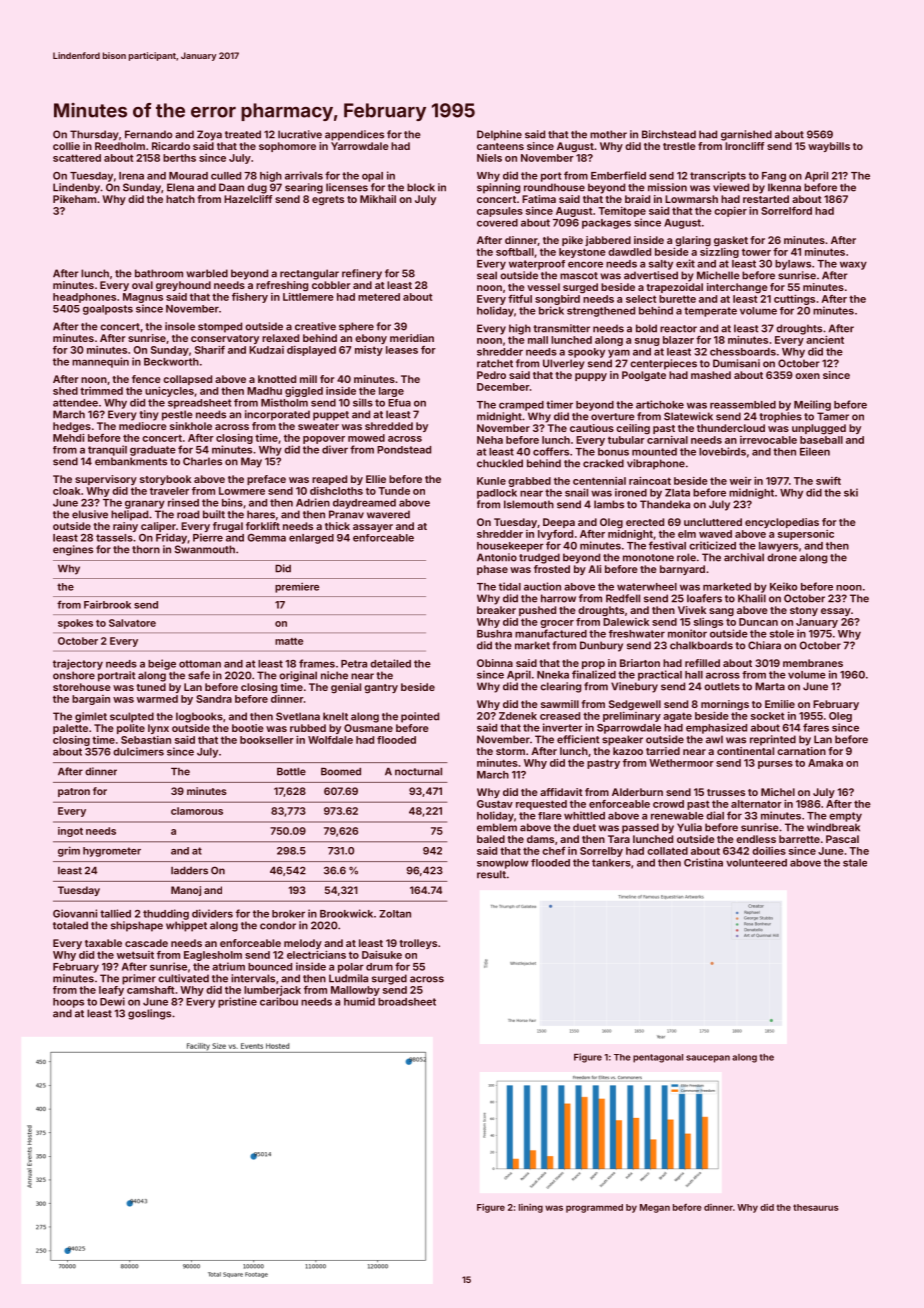 The width and height of the page is (924, 1308). I want to click on goalposts, so click(108, 310).
